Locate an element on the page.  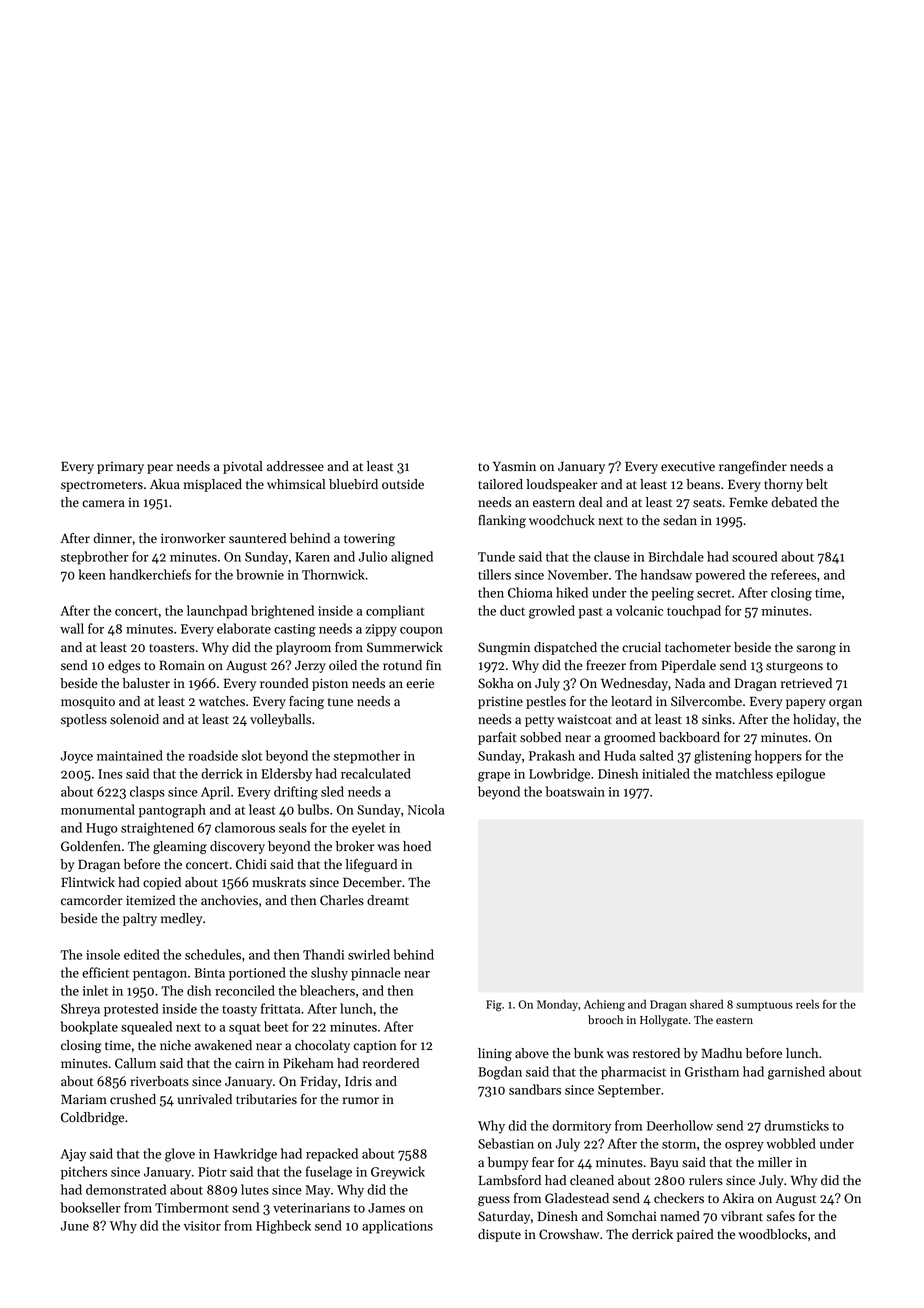
visitor is located at coordinates (202, 1226).
